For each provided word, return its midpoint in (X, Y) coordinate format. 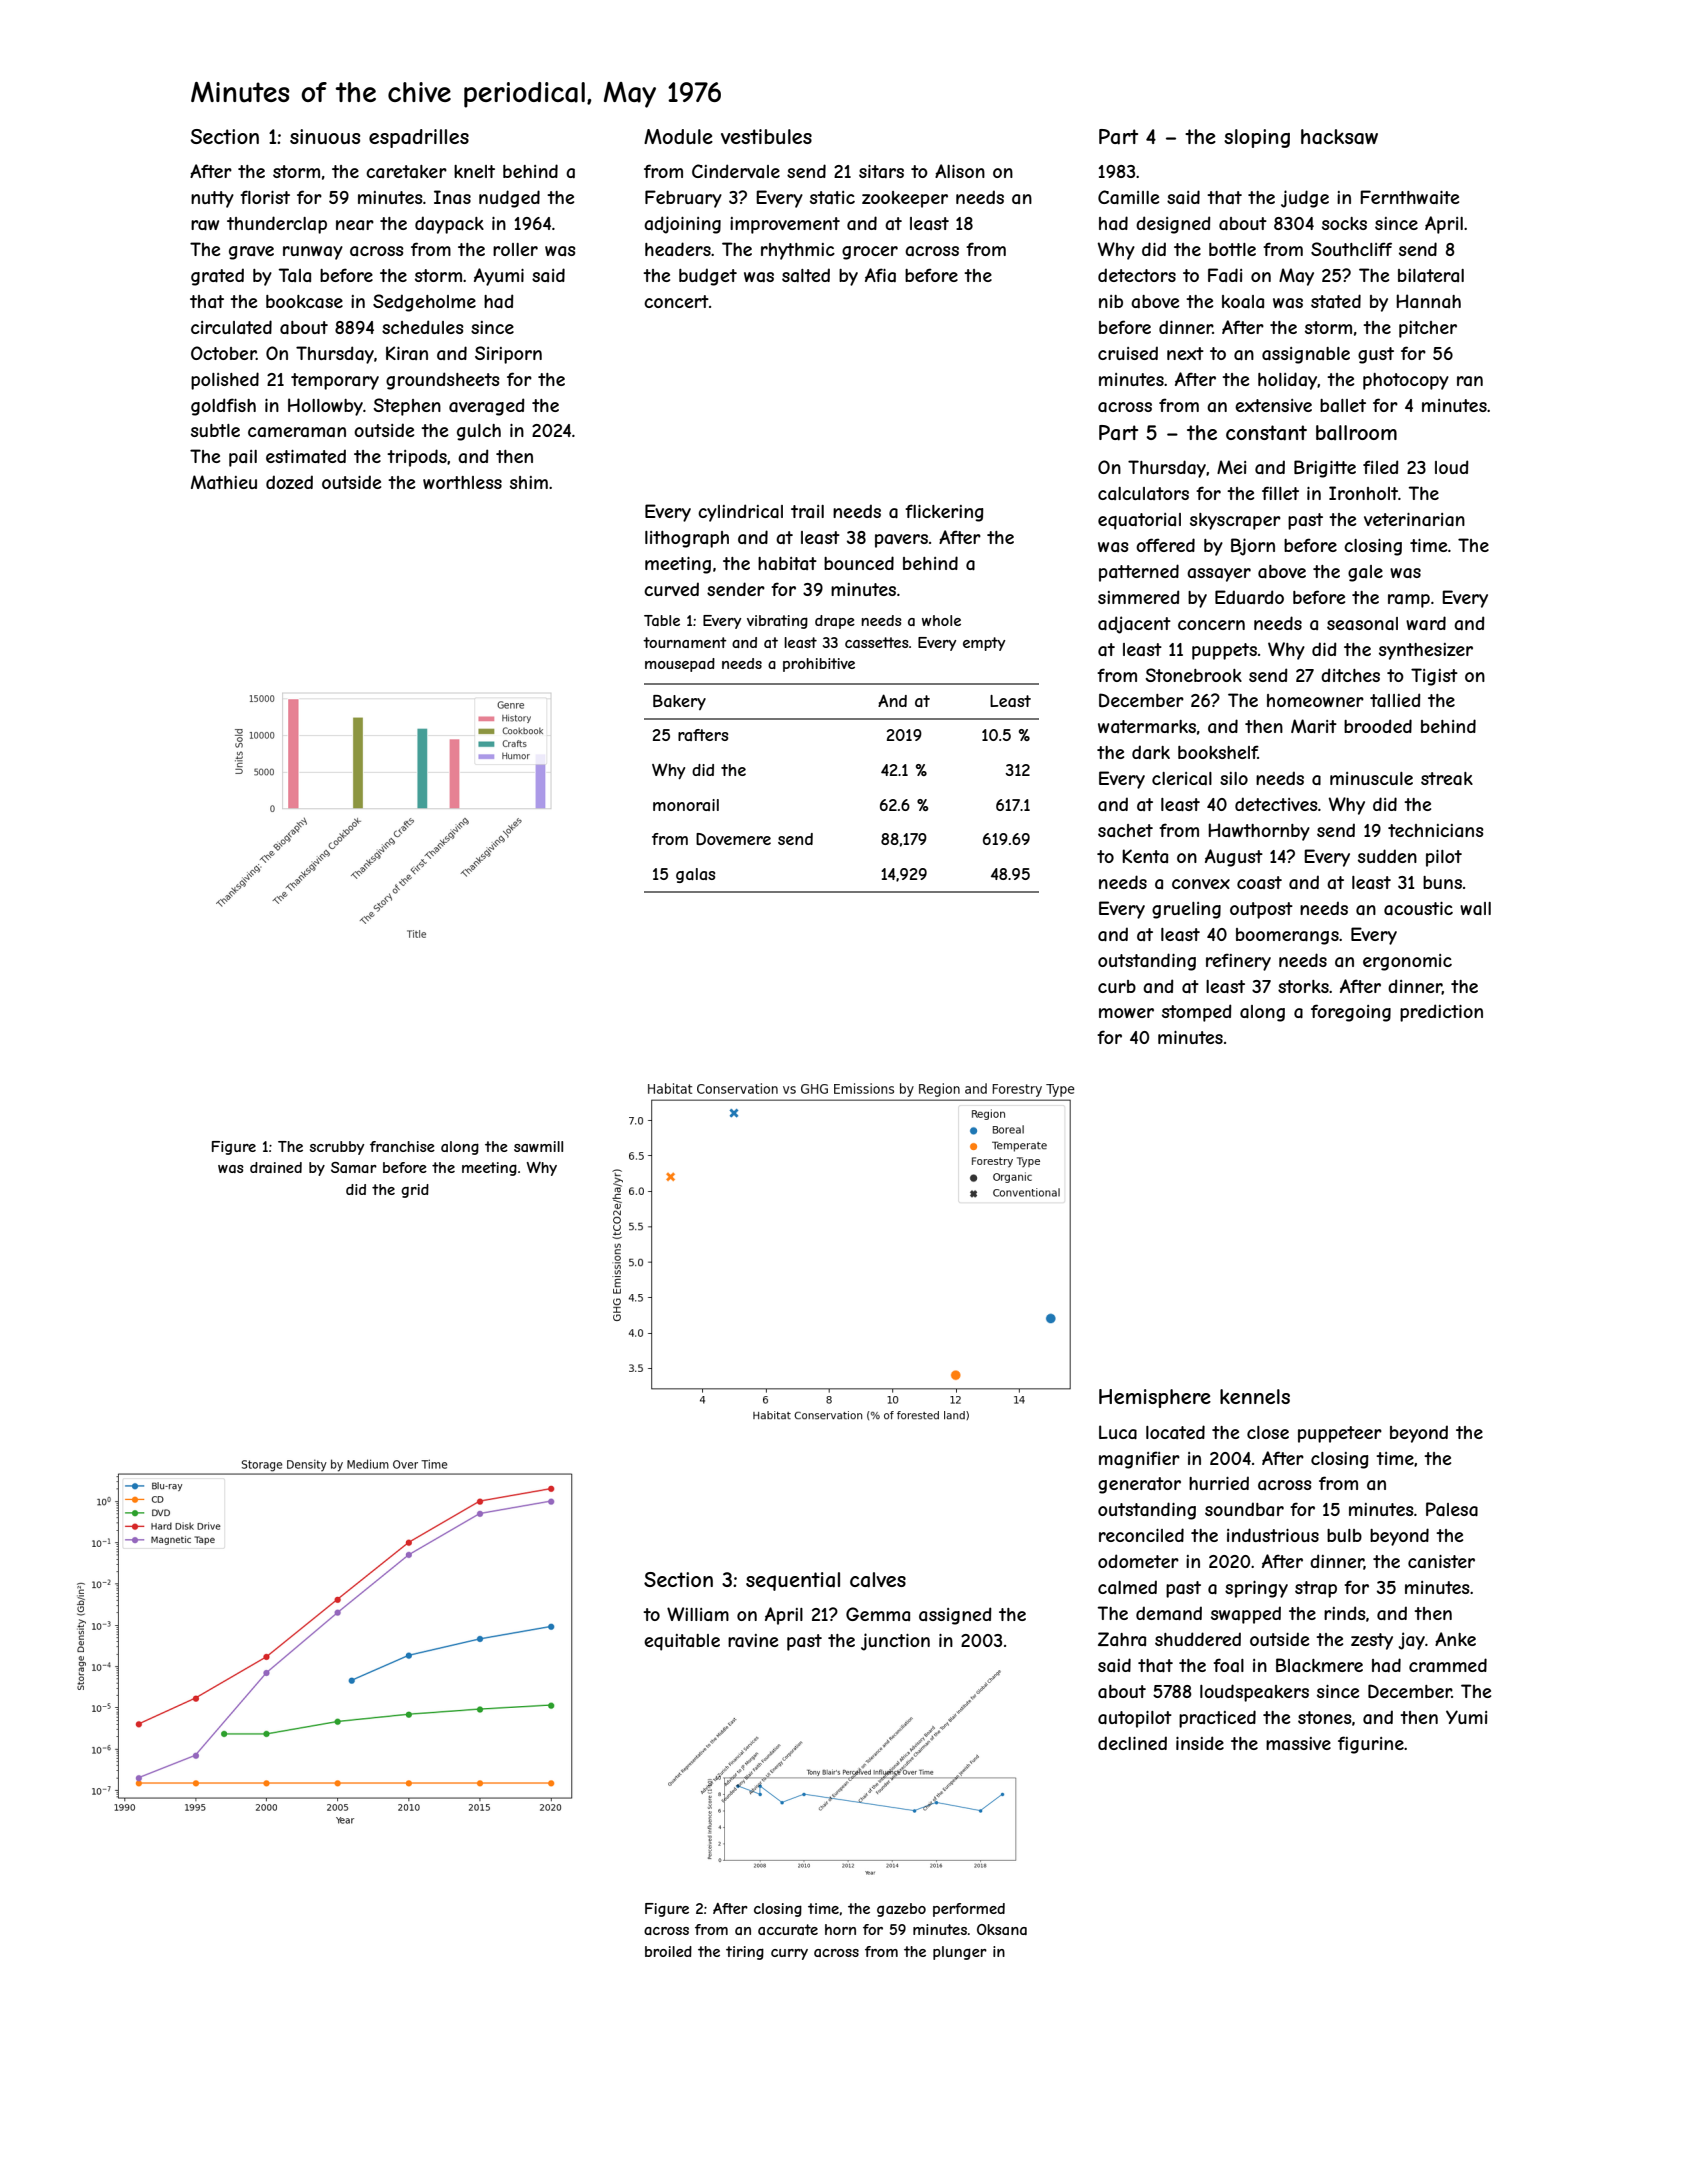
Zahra (1122, 1639)
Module (678, 136)
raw (205, 225)
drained (276, 1167)
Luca (1118, 1432)
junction (895, 1642)
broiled (668, 1951)
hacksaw (1339, 137)
